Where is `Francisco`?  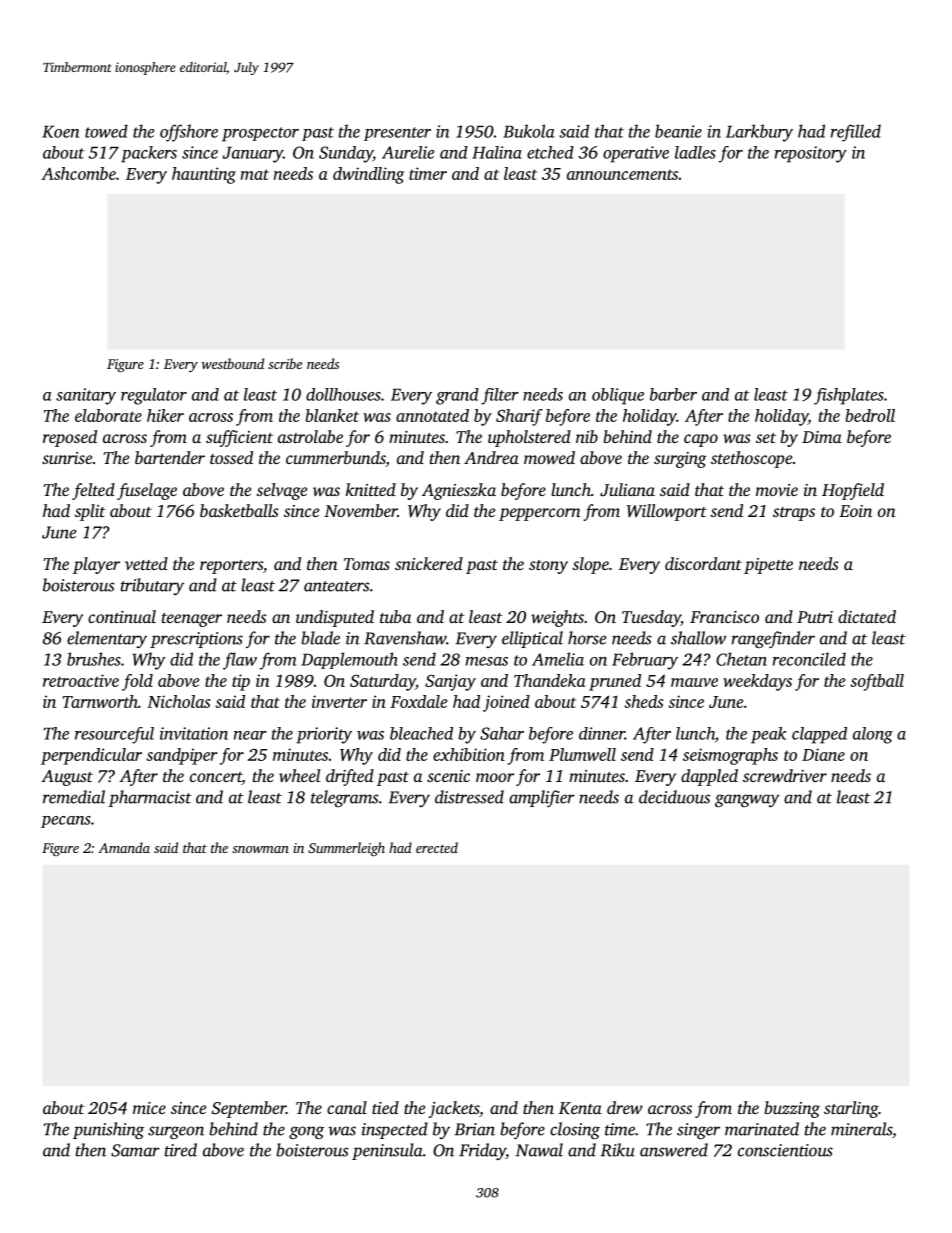
Francisco is located at coordinates (724, 617).
